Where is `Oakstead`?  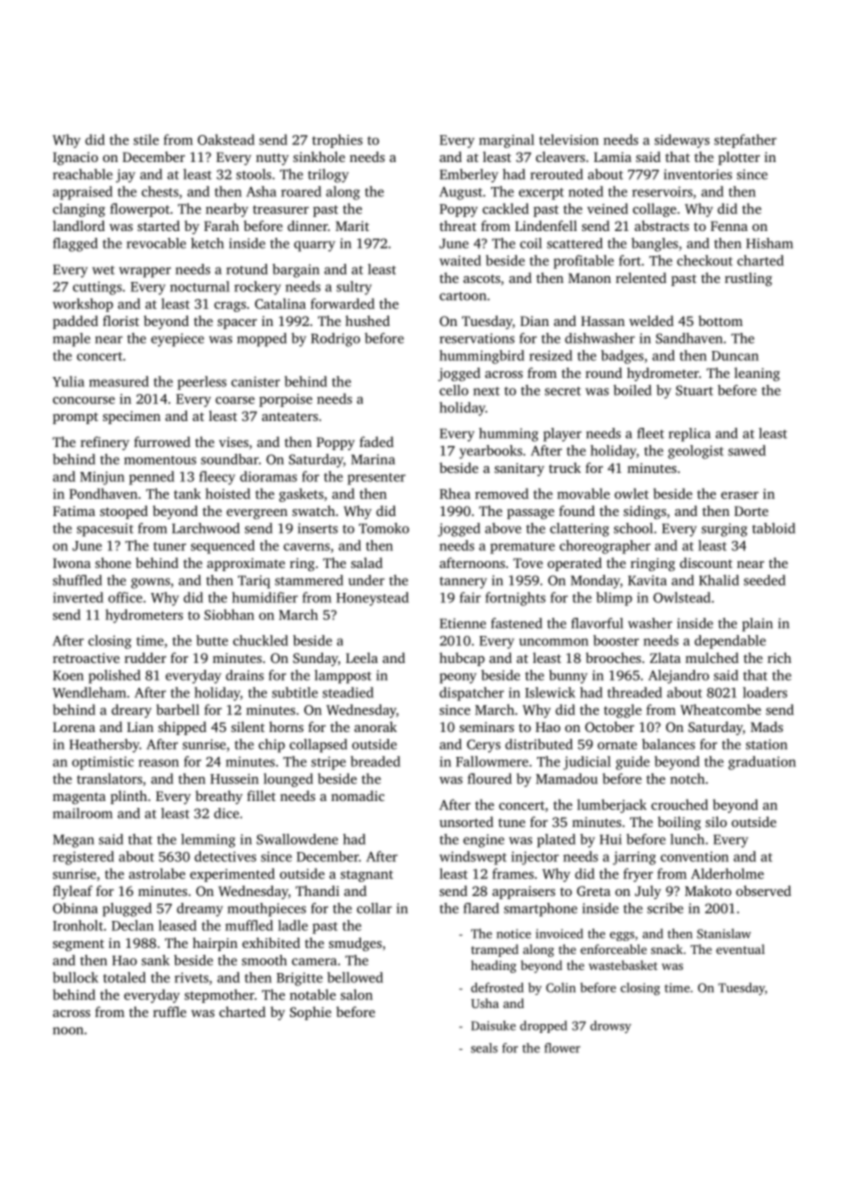
Oakstead is located at coordinates (226, 139).
